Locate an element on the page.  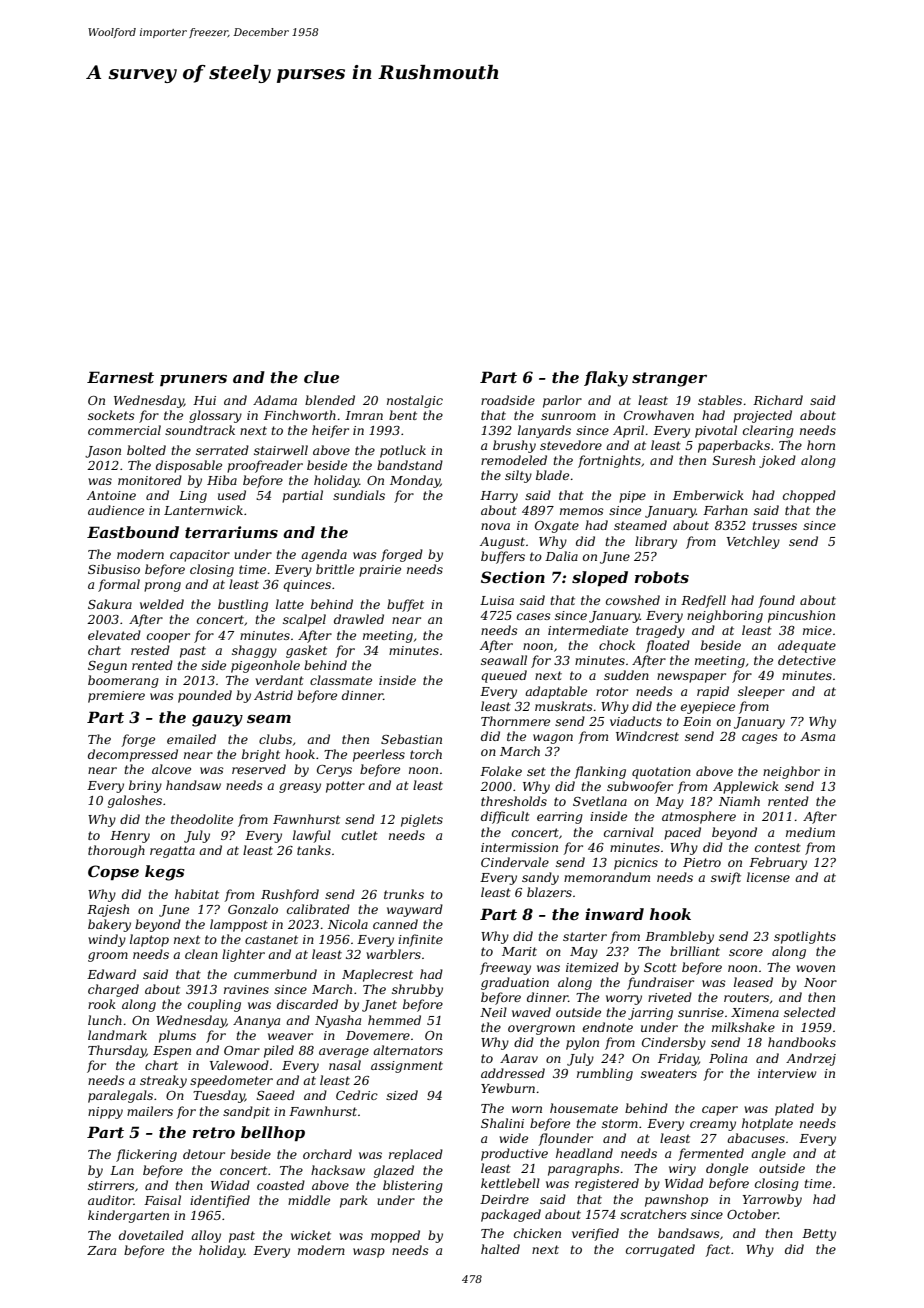
warblers is located at coordinates (393, 954).
